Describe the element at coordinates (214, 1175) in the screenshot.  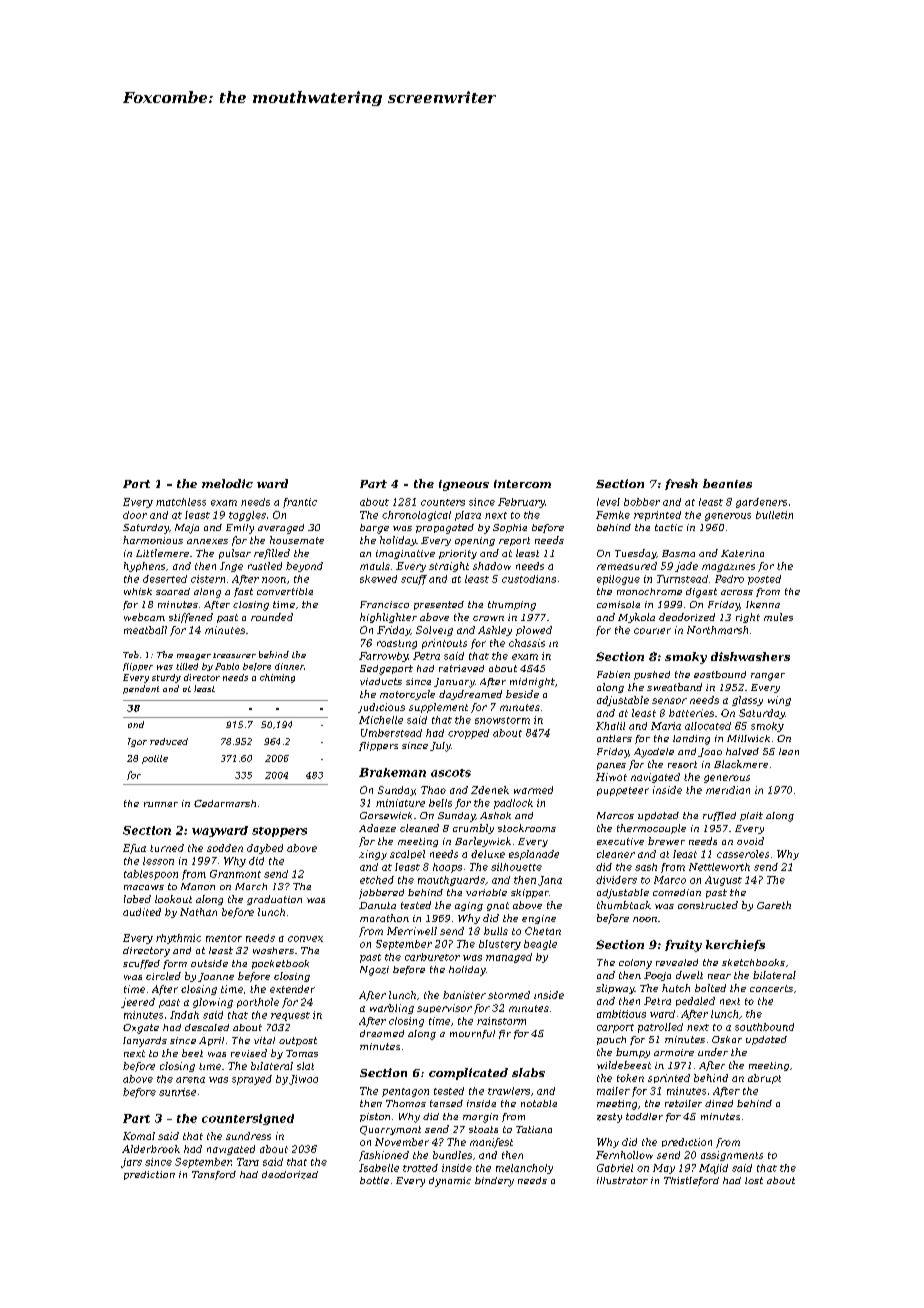
I see `Tansford` at that location.
